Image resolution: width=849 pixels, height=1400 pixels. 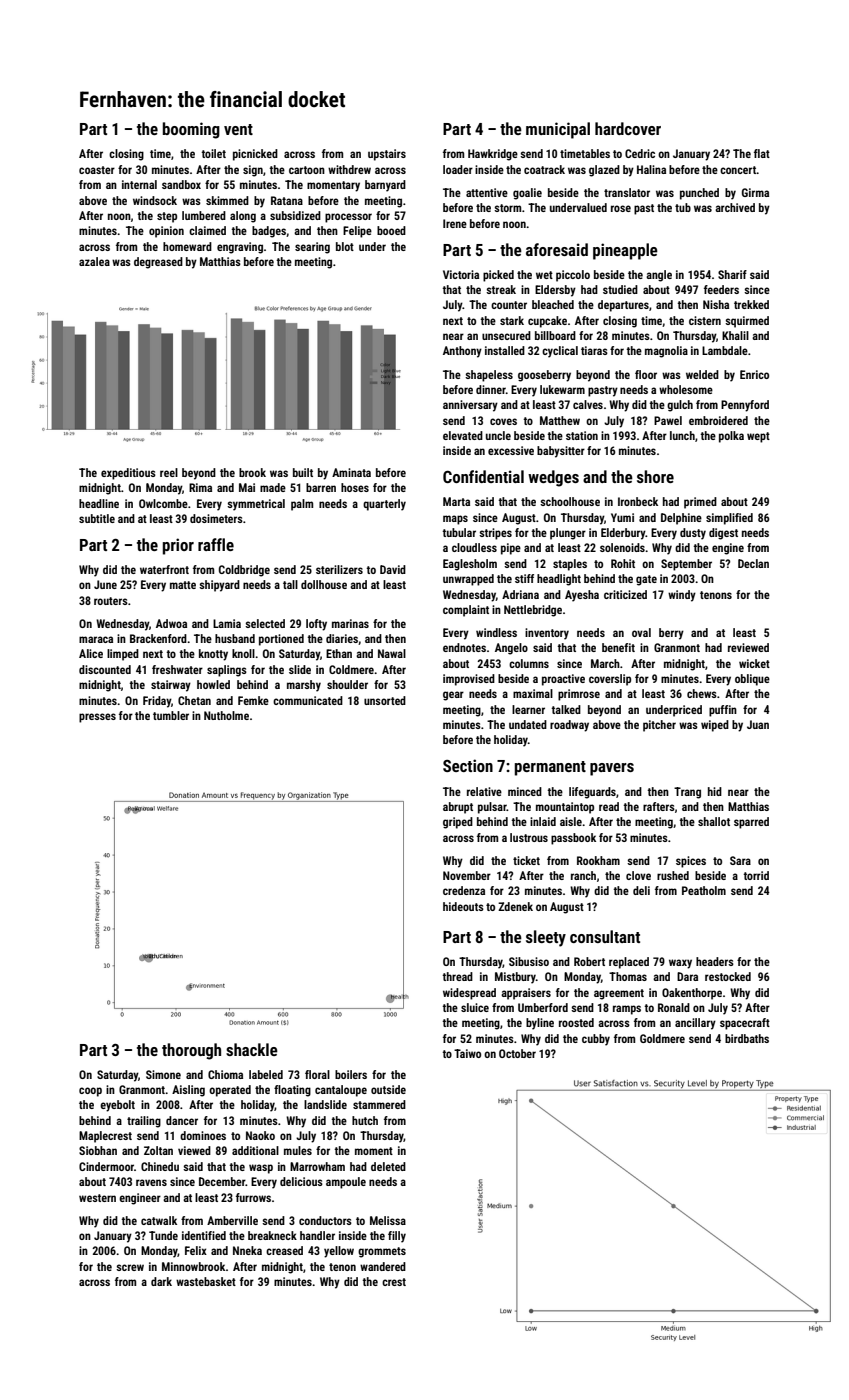 I want to click on screw, so click(x=130, y=1267).
